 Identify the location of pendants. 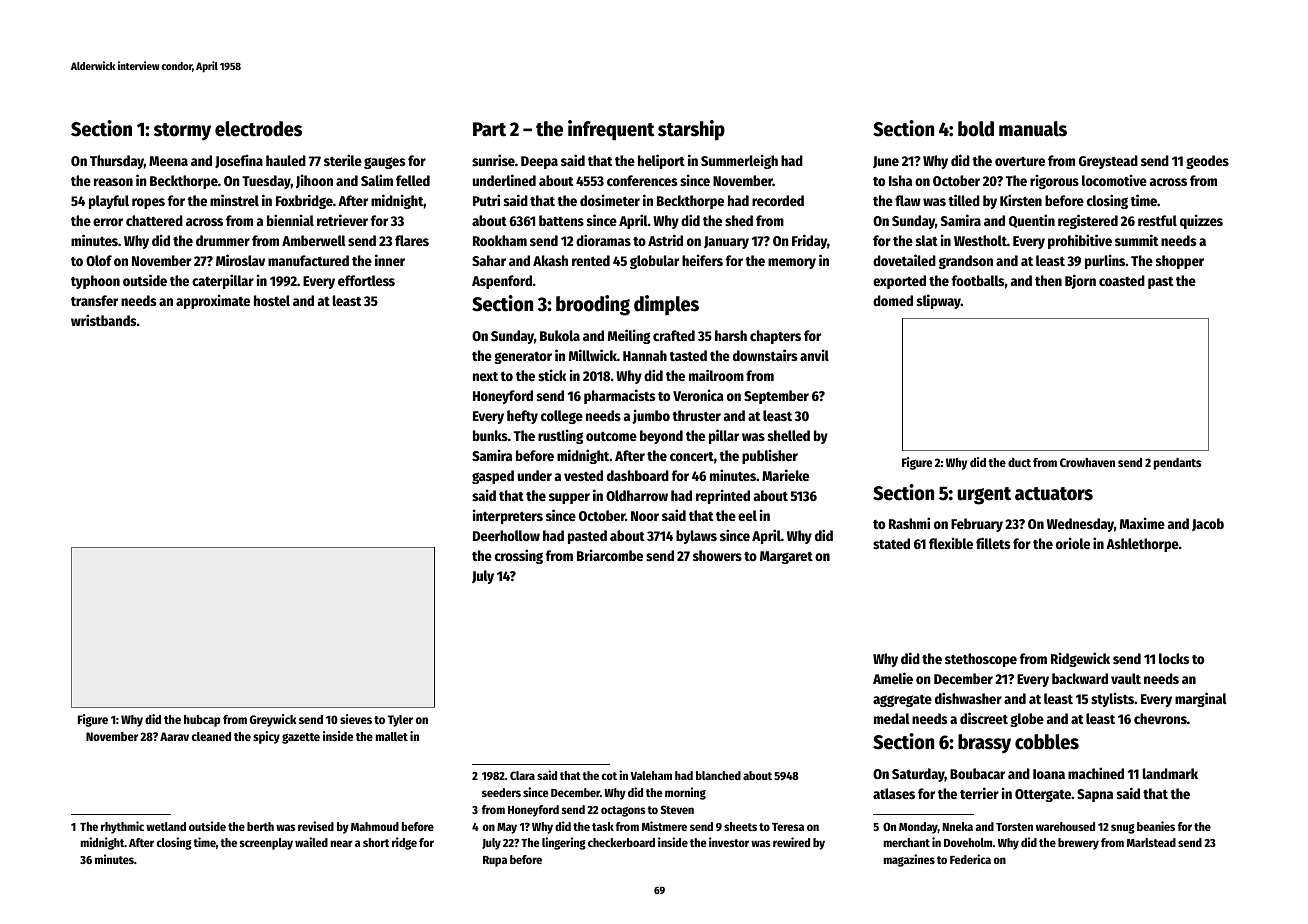
(1177, 464).
